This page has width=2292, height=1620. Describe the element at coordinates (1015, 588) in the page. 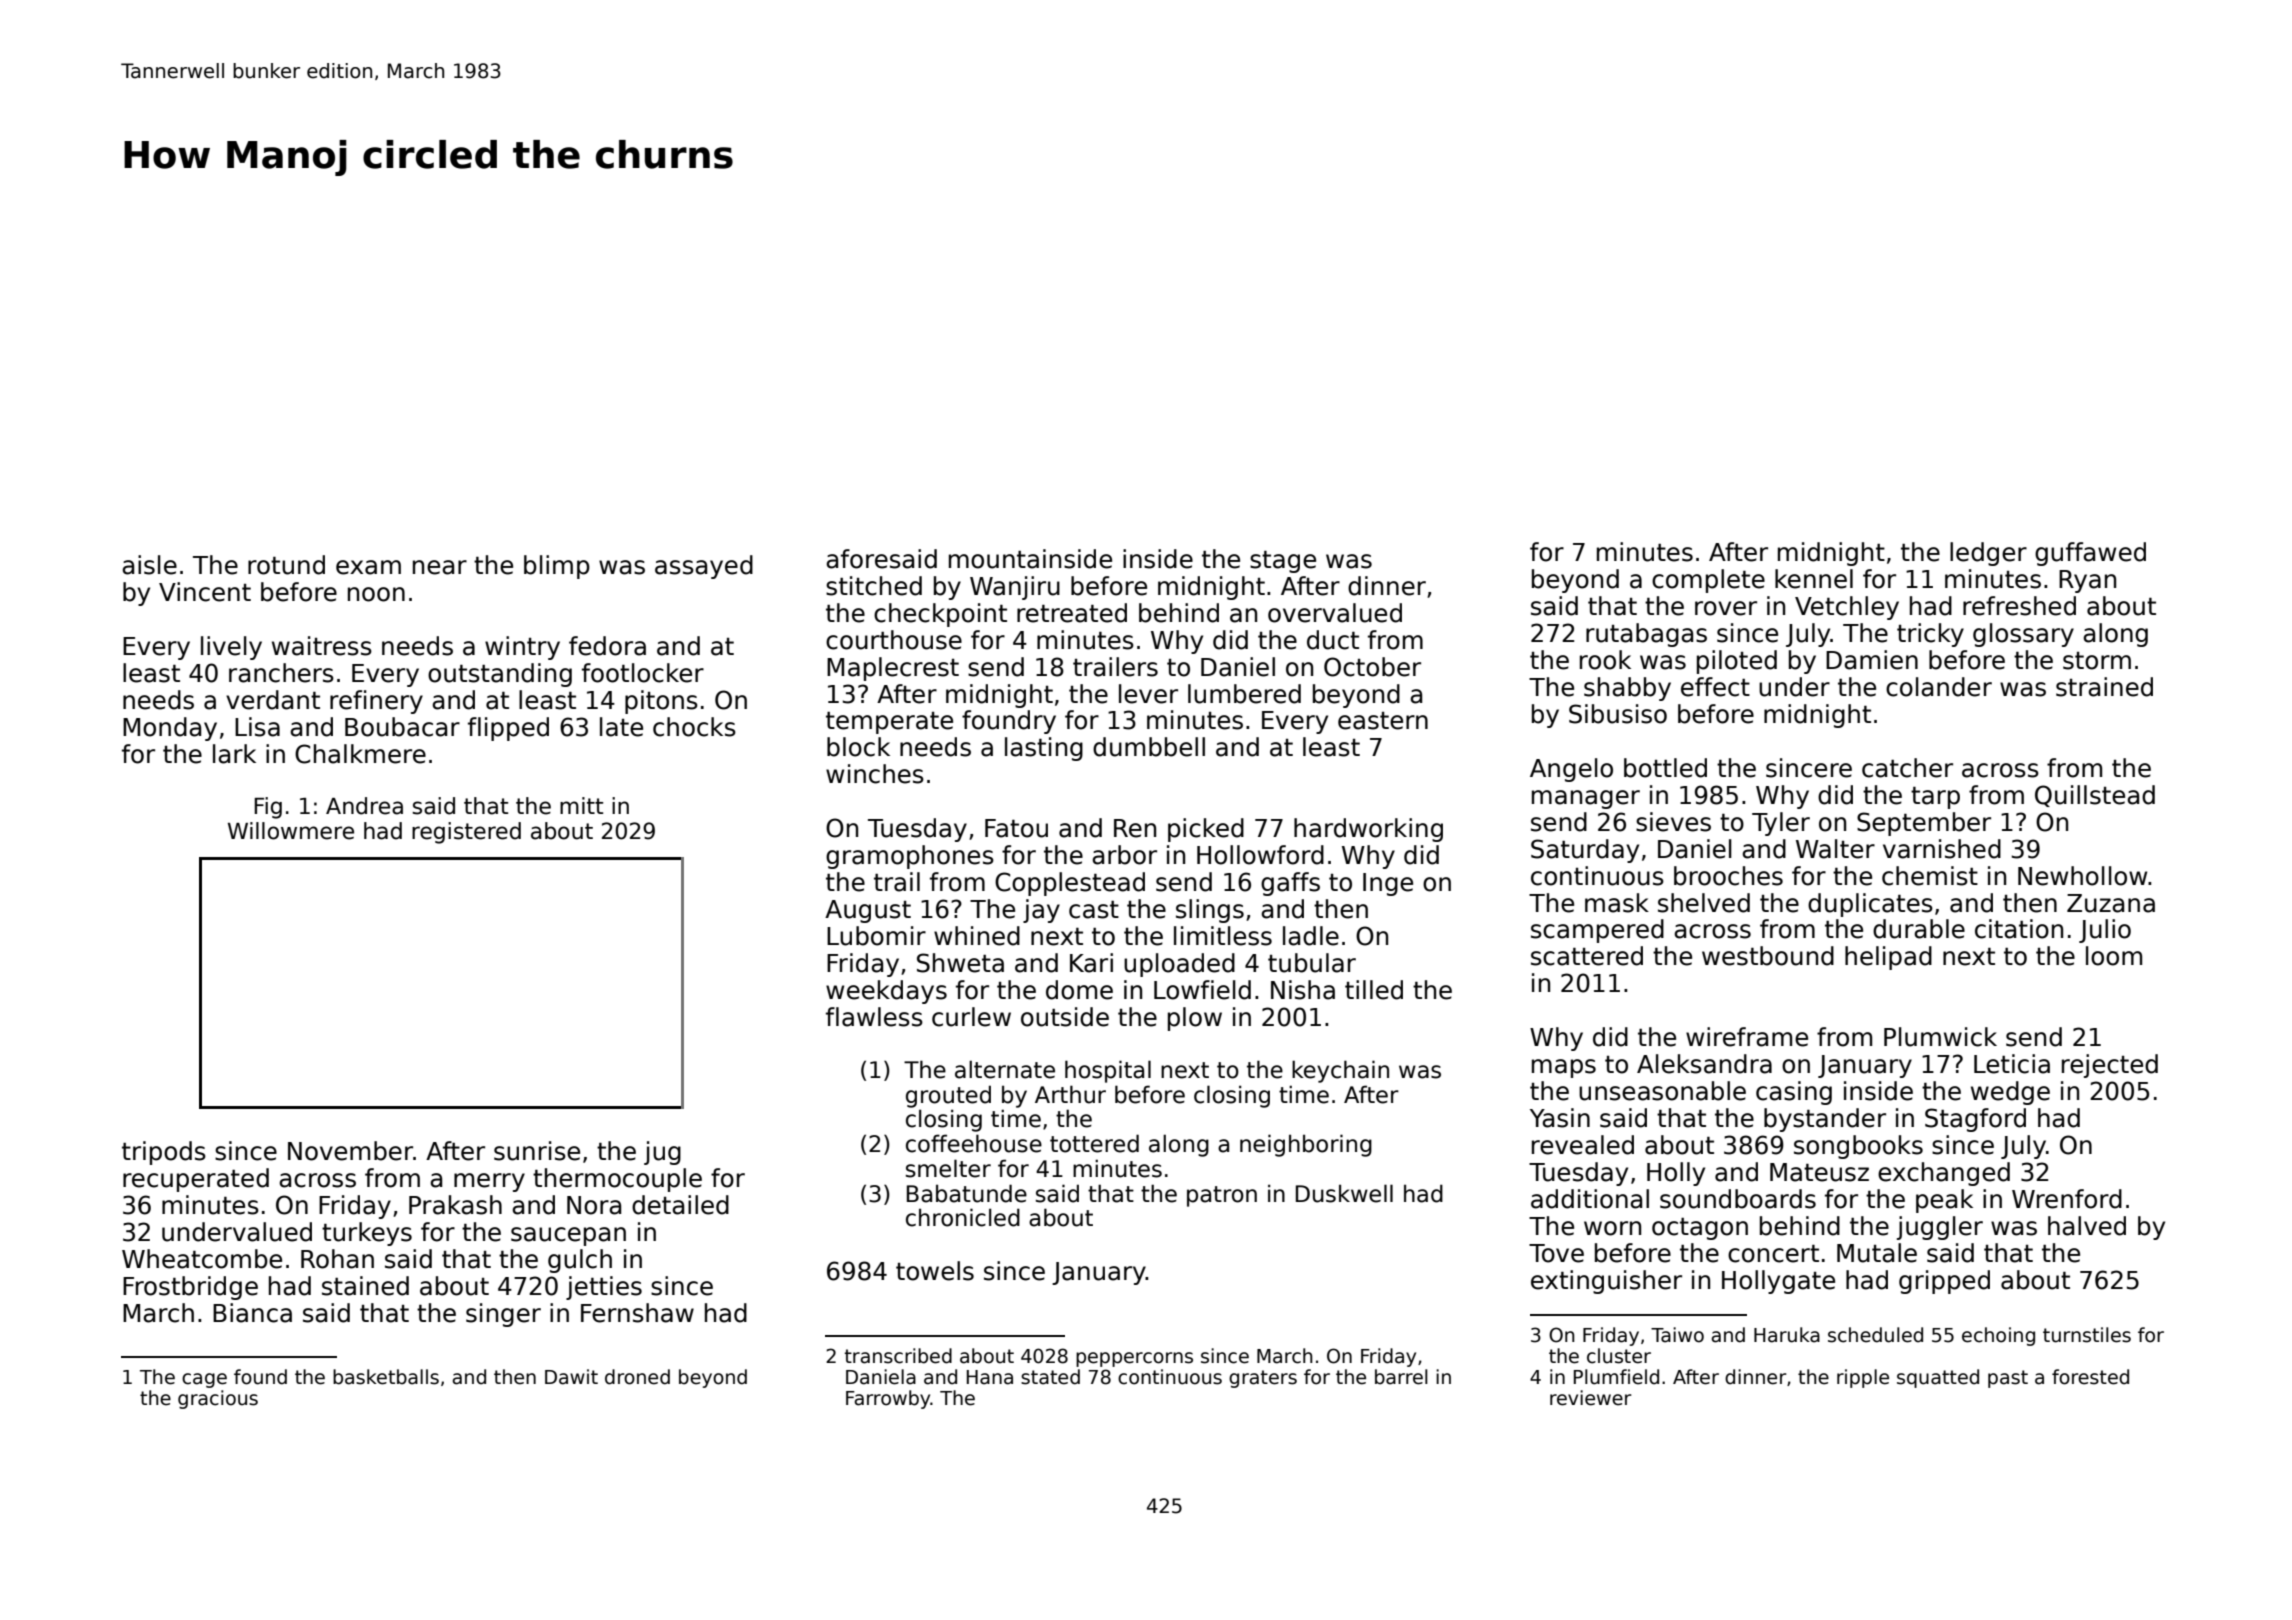

I see `Wanjiru` at that location.
